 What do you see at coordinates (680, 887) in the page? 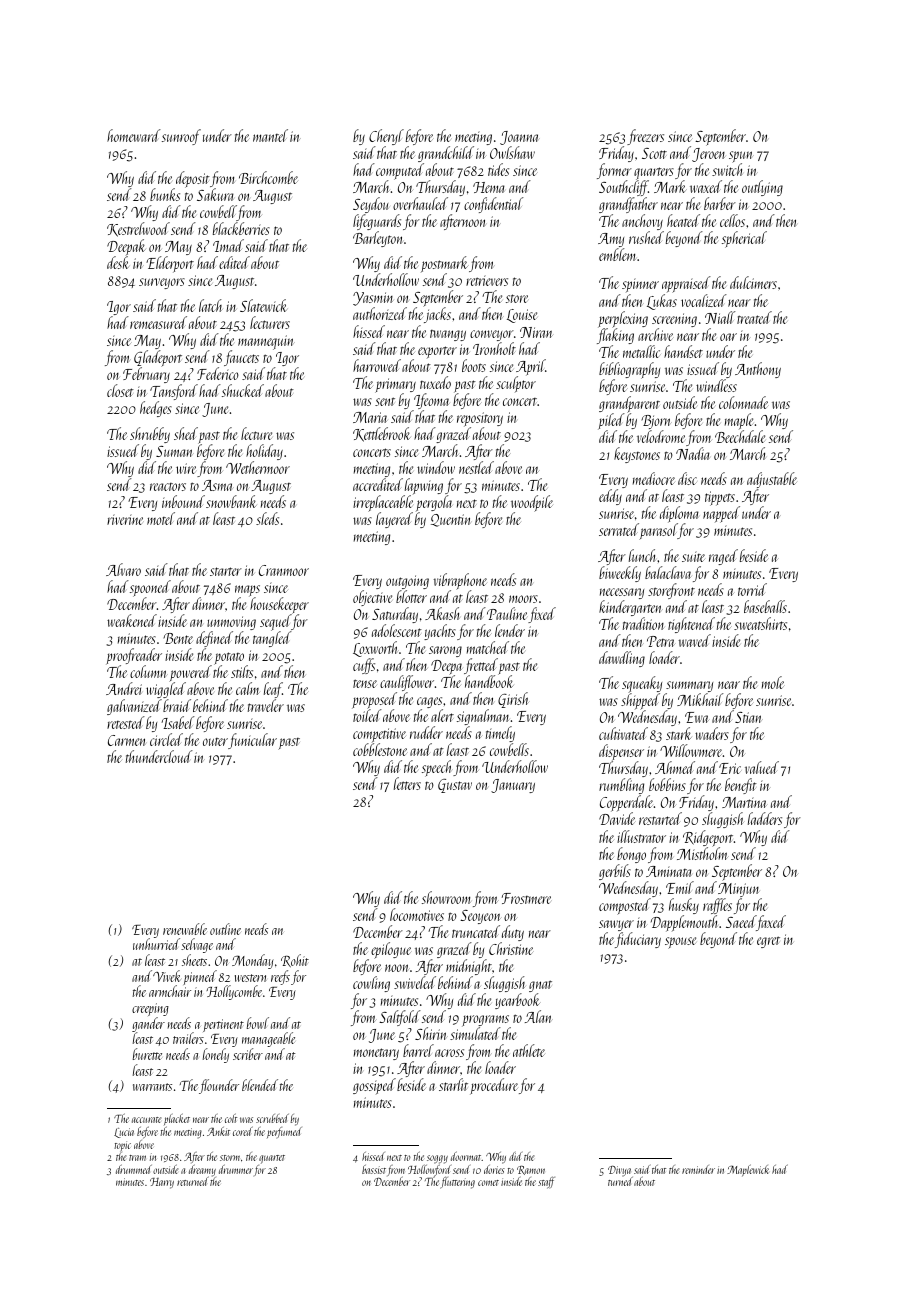
I see `Emil` at bounding box center [680, 887].
